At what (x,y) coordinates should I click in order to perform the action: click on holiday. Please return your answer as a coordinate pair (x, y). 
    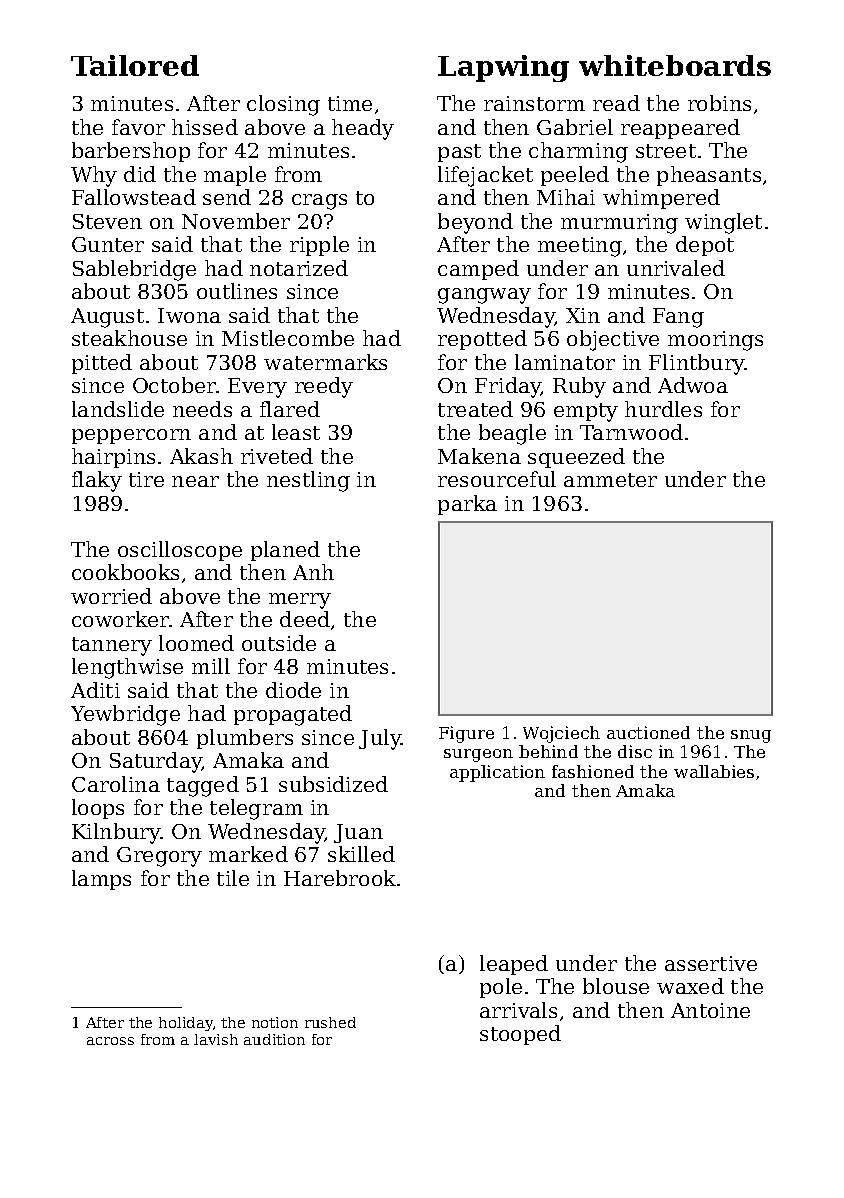
    Looking at the image, I should click on (186, 1024).
